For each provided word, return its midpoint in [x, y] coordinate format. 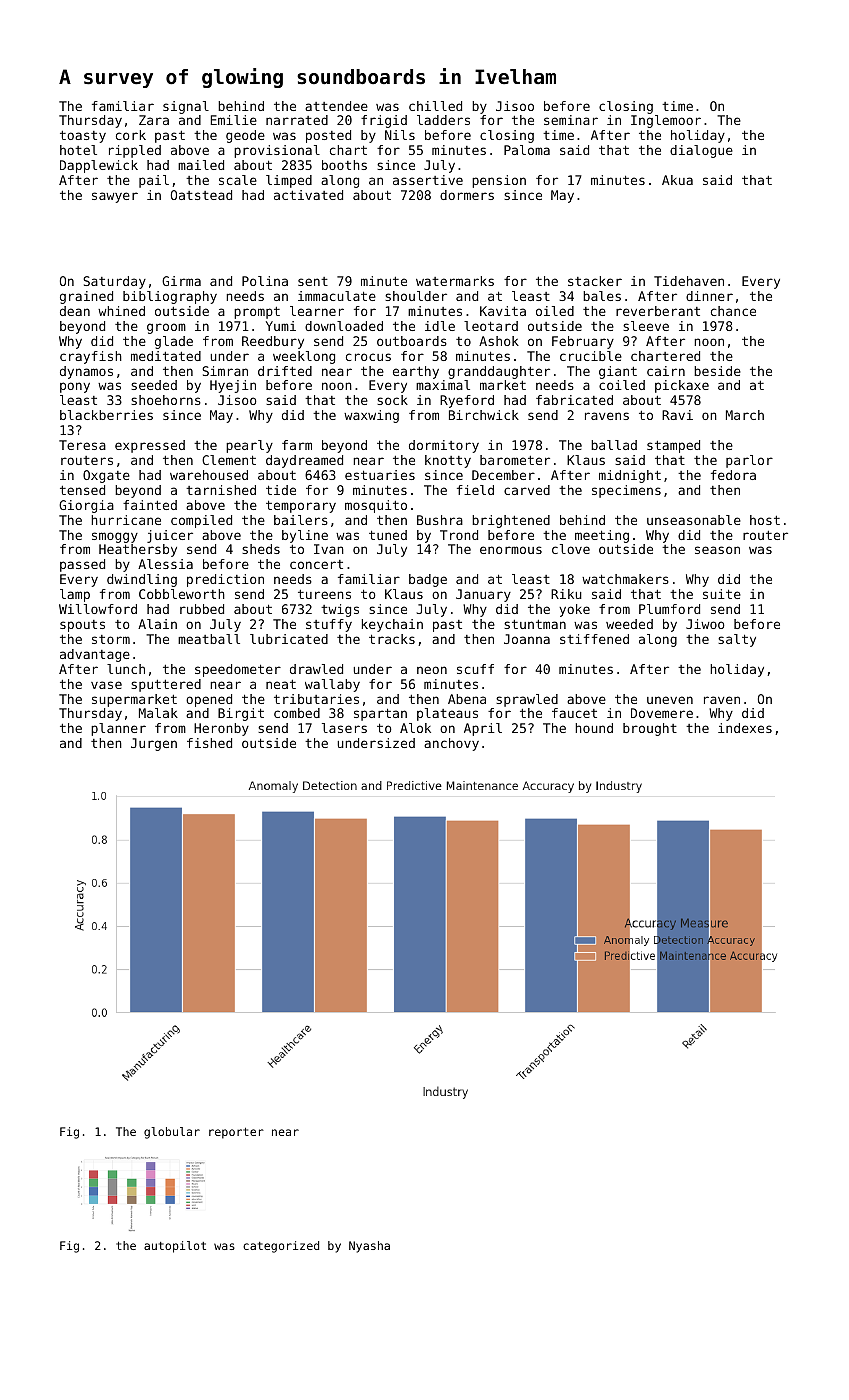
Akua [677, 180]
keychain [392, 625]
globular [172, 1133]
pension [499, 181]
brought [650, 729]
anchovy [451, 744]
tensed [82, 490]
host [765, 520]
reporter [236, 1133]
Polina [265, 281]
